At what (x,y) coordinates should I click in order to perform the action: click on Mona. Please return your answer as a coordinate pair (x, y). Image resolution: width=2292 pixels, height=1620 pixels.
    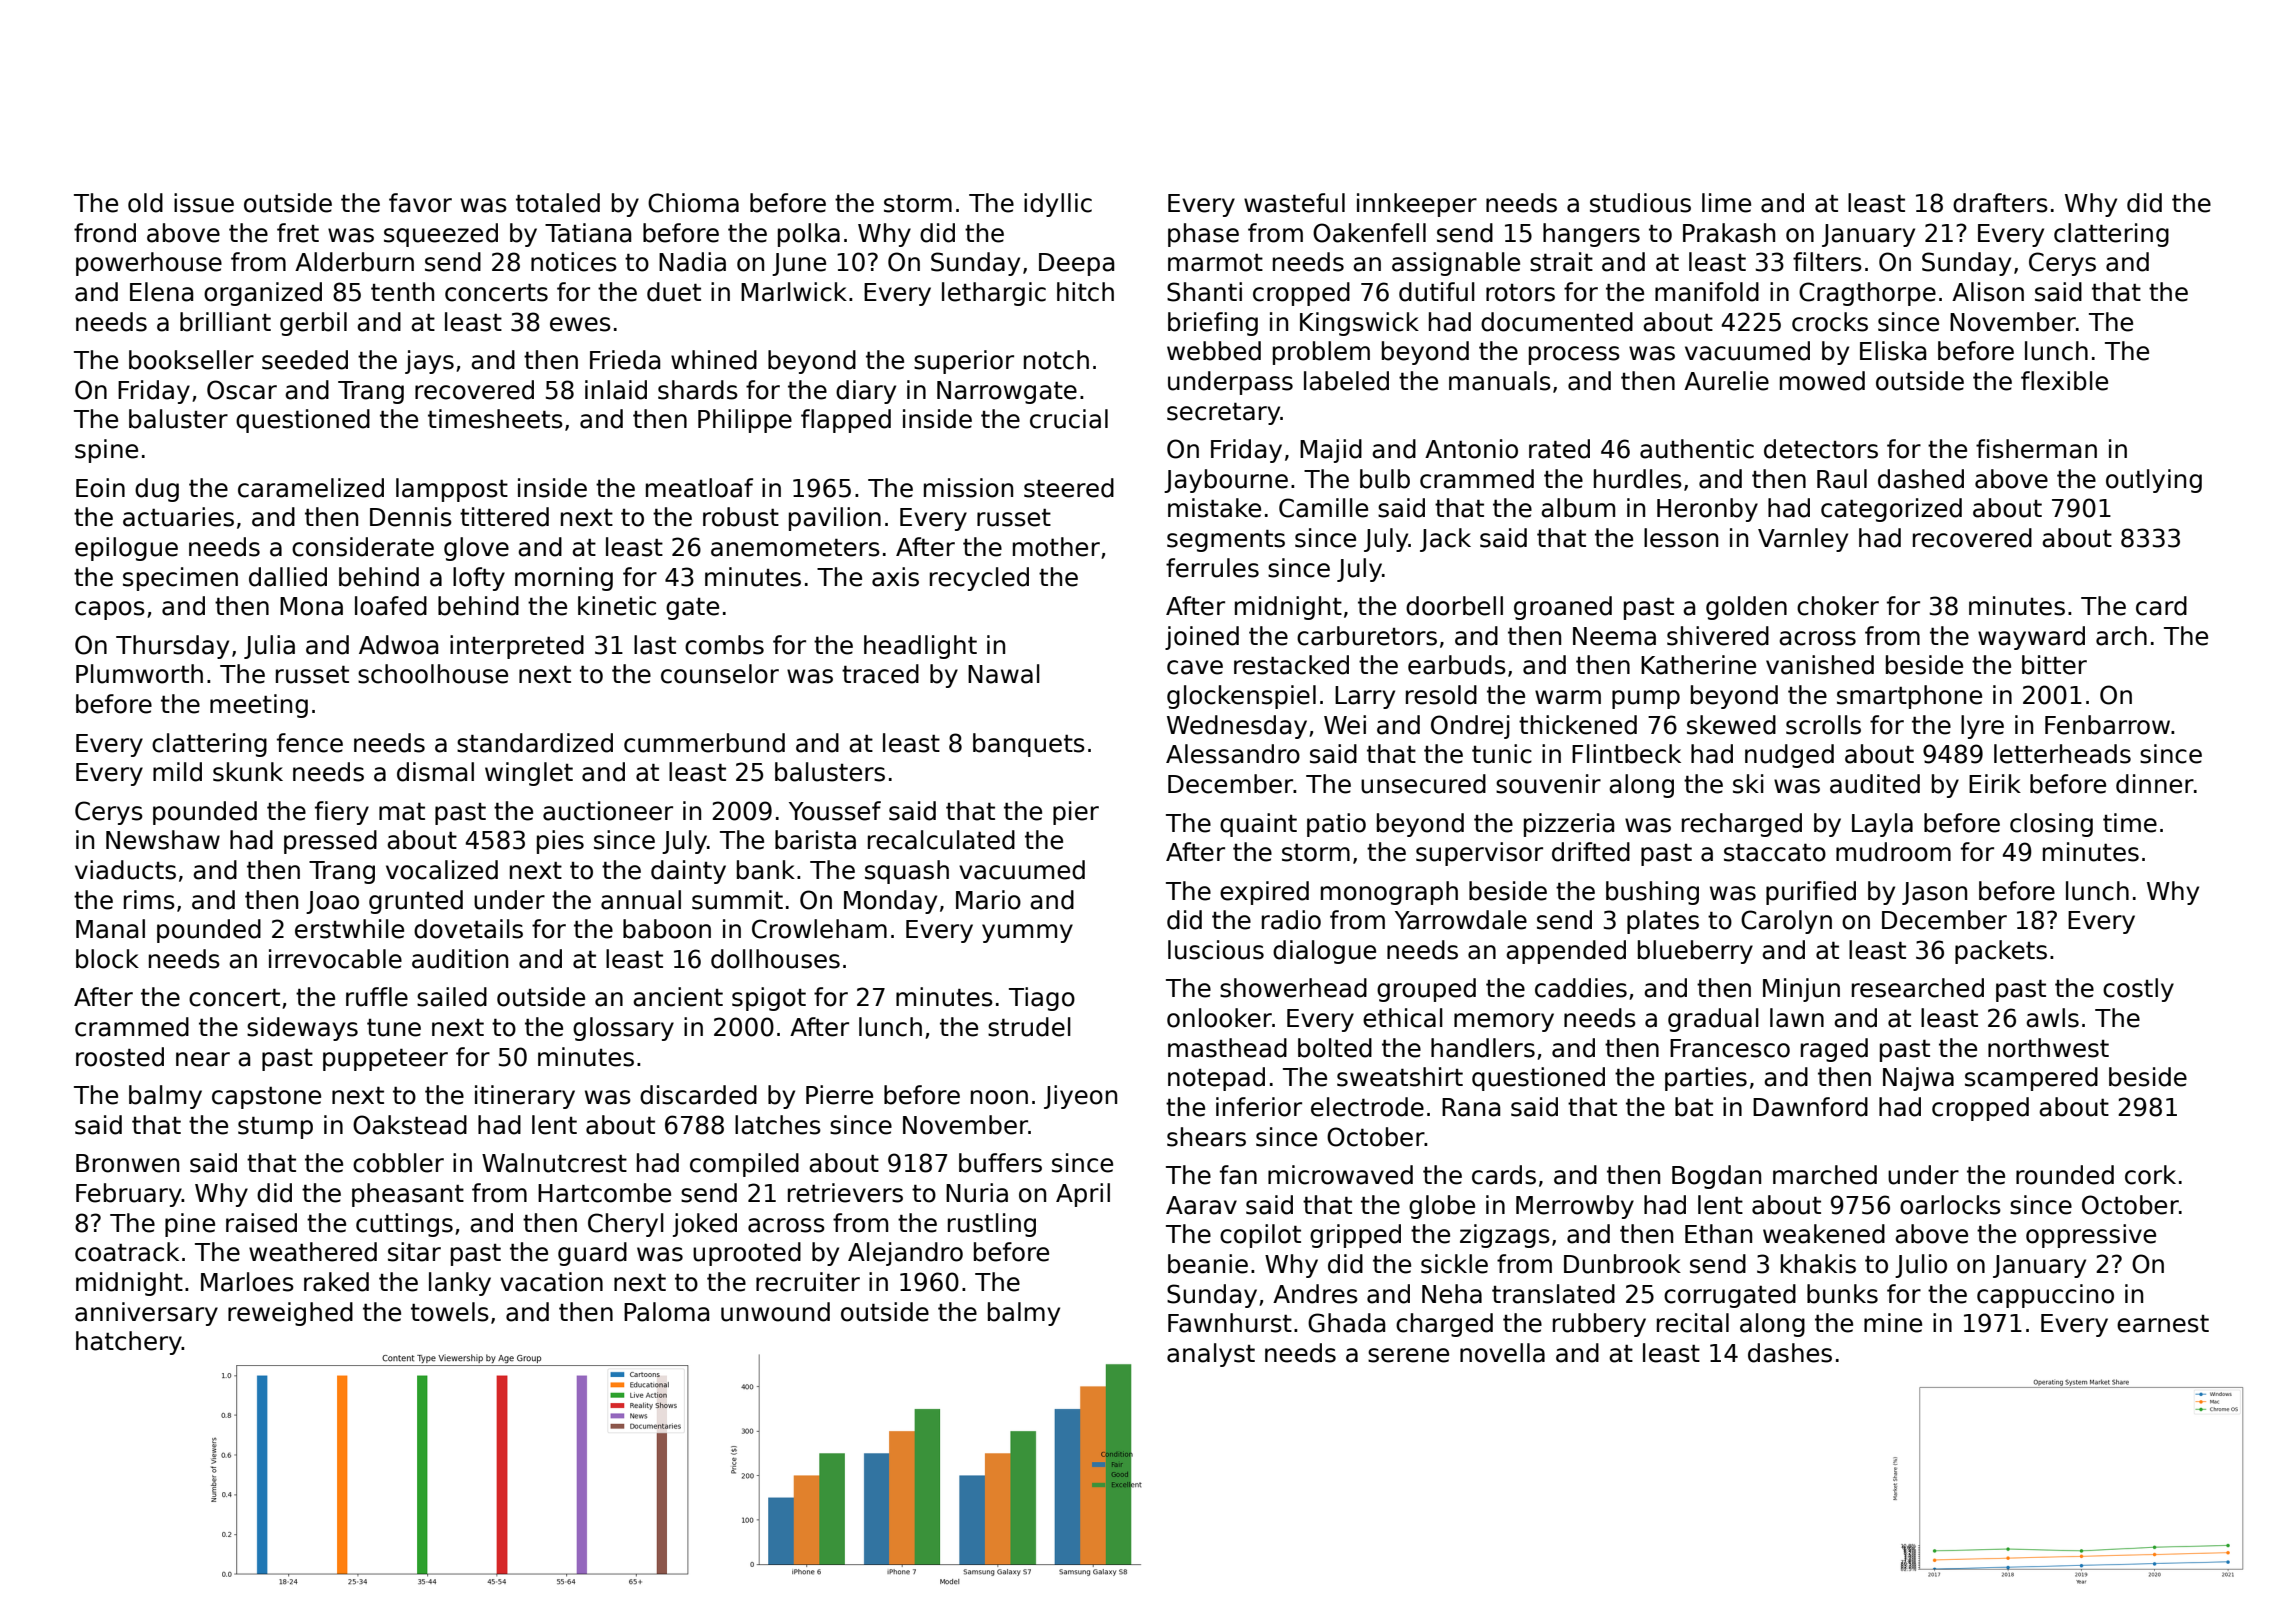
    Looking at the image, I should click on (311, 606).
